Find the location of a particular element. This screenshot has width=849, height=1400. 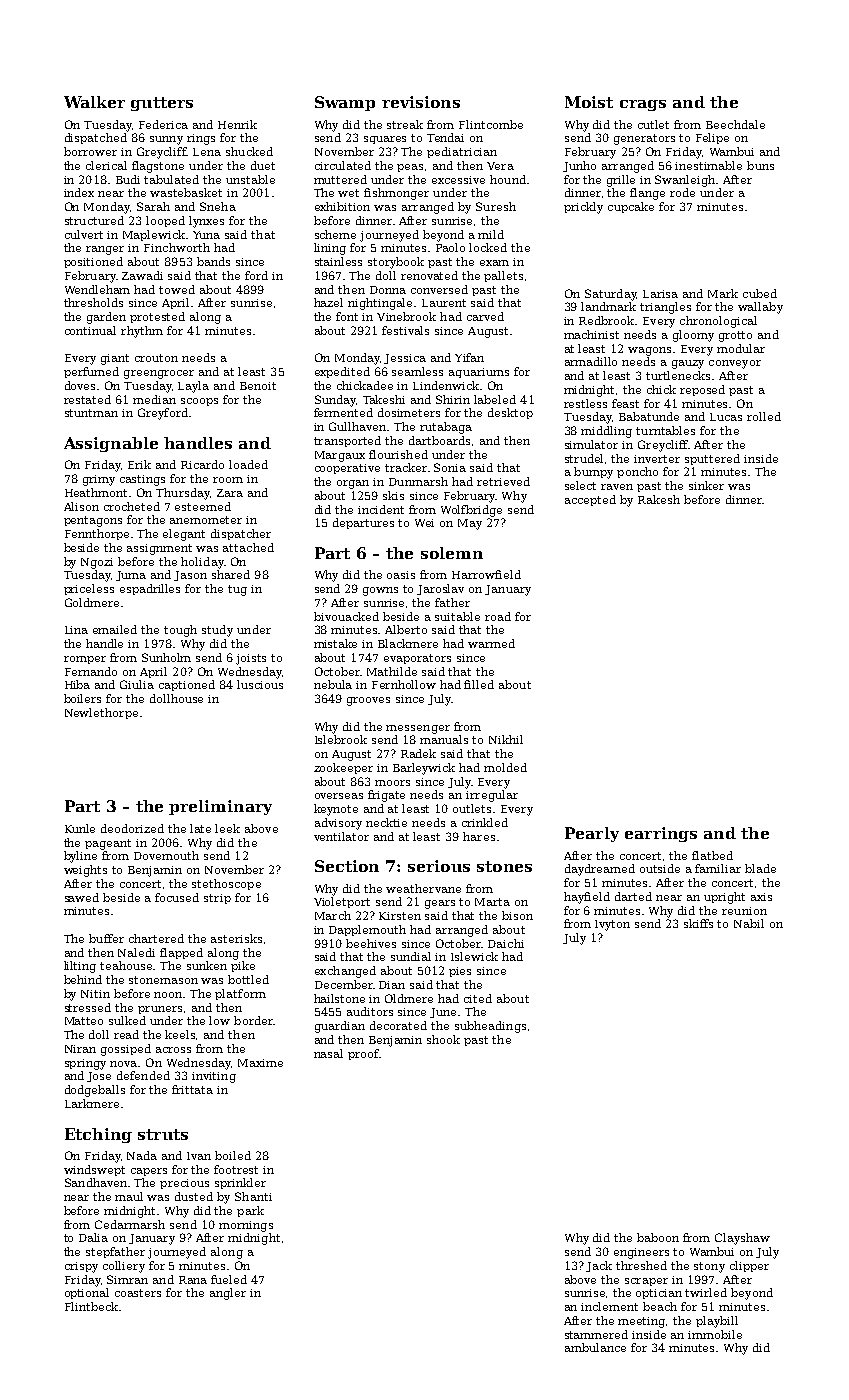

joists is located at coordinates (251, 659).
